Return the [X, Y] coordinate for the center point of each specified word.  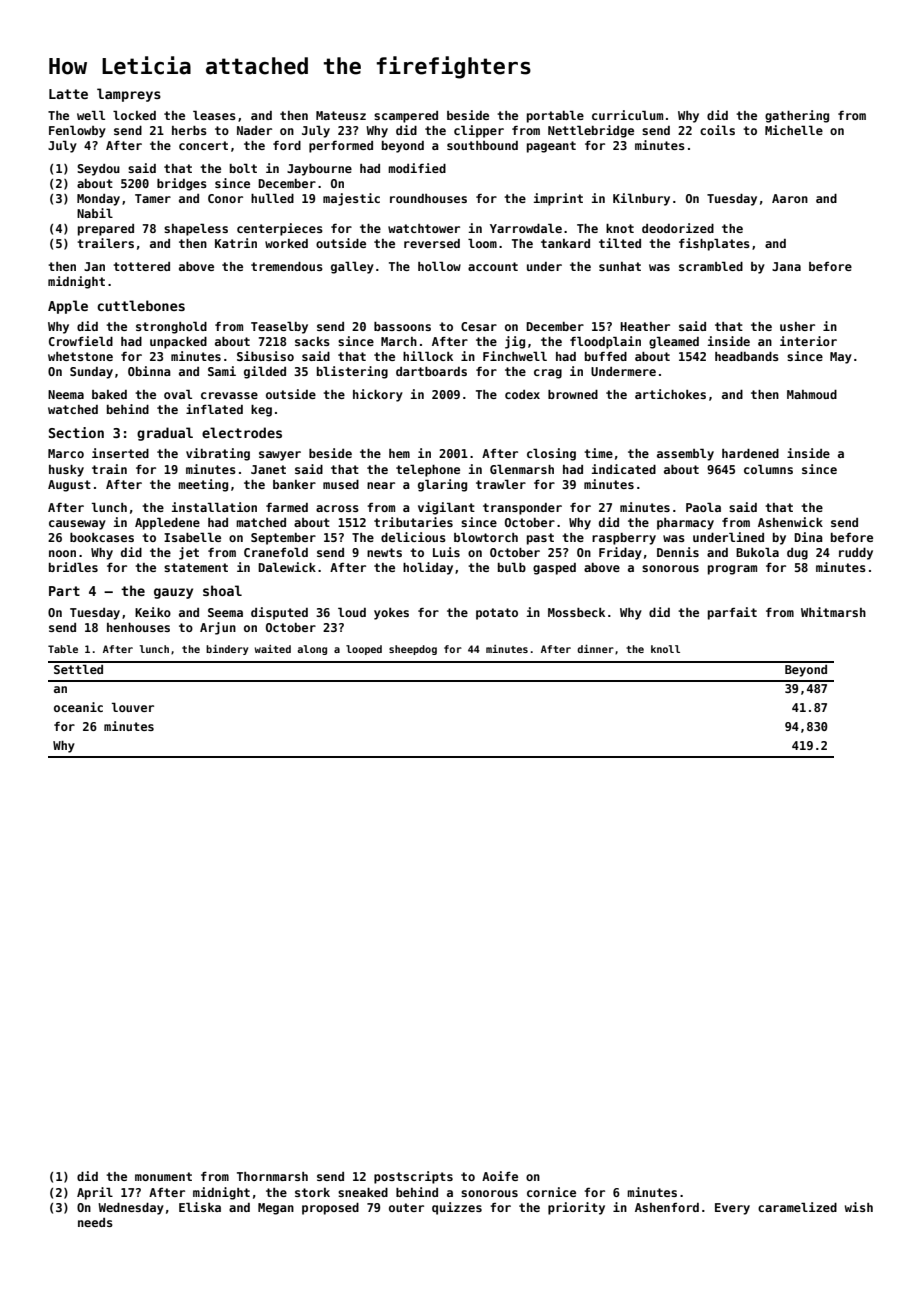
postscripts [413, 1177]
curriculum [627, 115]
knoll [665, 649]
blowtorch [486, 537]
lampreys [129, 95]
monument [163, 1176]
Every [732, 1209]
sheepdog [413, 650]
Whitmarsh [833, 612]
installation [214, 507]
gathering [797, 116]
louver [133, 707]
